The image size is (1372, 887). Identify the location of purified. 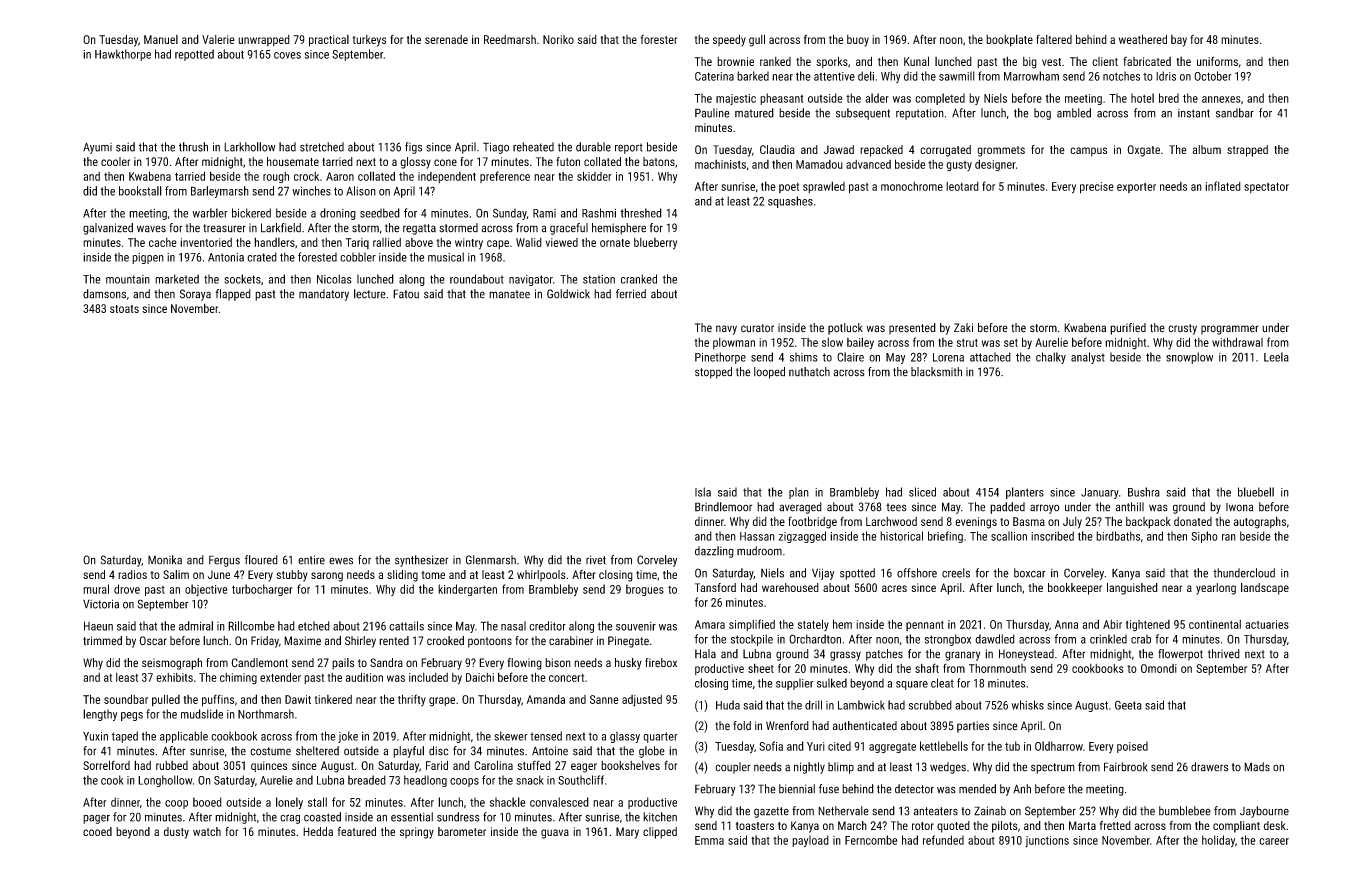
(1128, 329).
